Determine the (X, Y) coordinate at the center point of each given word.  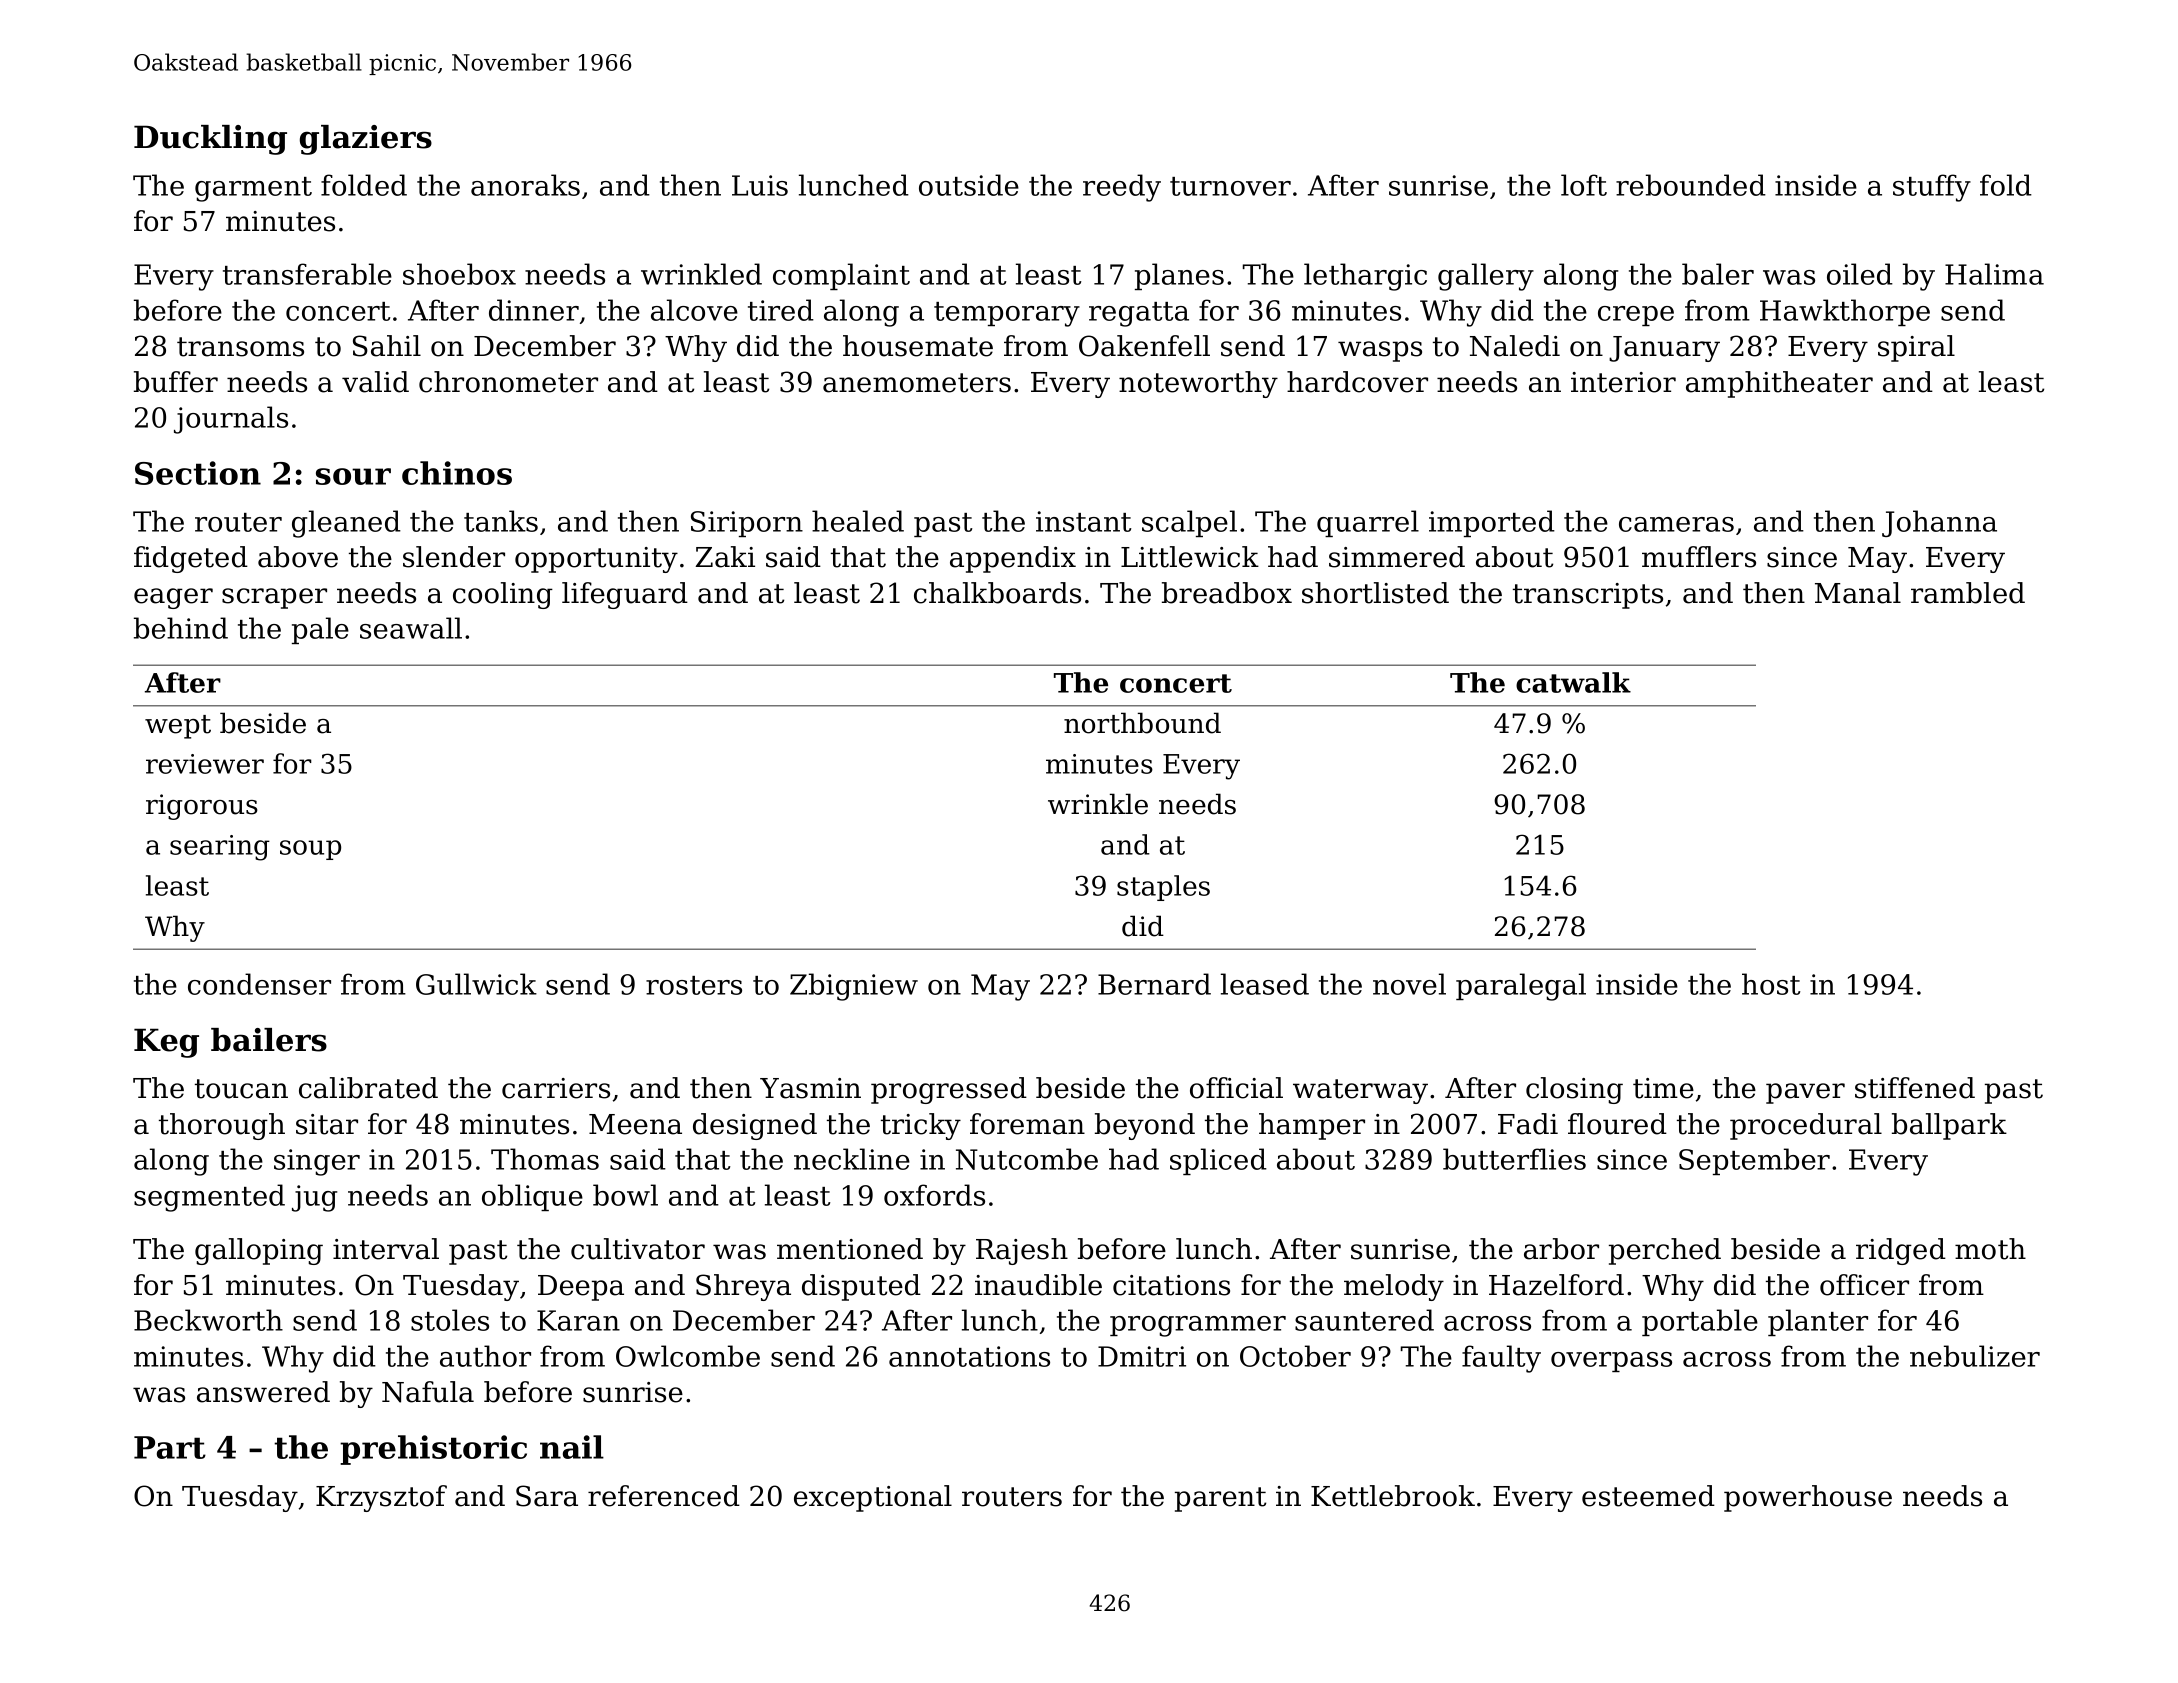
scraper (274, 598)
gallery (1486, 277)
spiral (1916, 348)
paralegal (1521, 987)
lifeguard (625, 595)
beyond (1145, 1126)
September (1754, 1161)
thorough (222, 1126)
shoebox (459, 274)
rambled (1968, 593)
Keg (166, 1043)
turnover (1230, 186)
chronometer (508, 382)
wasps (1380, 351)
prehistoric (433, 1450)
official (1236, 1088)
